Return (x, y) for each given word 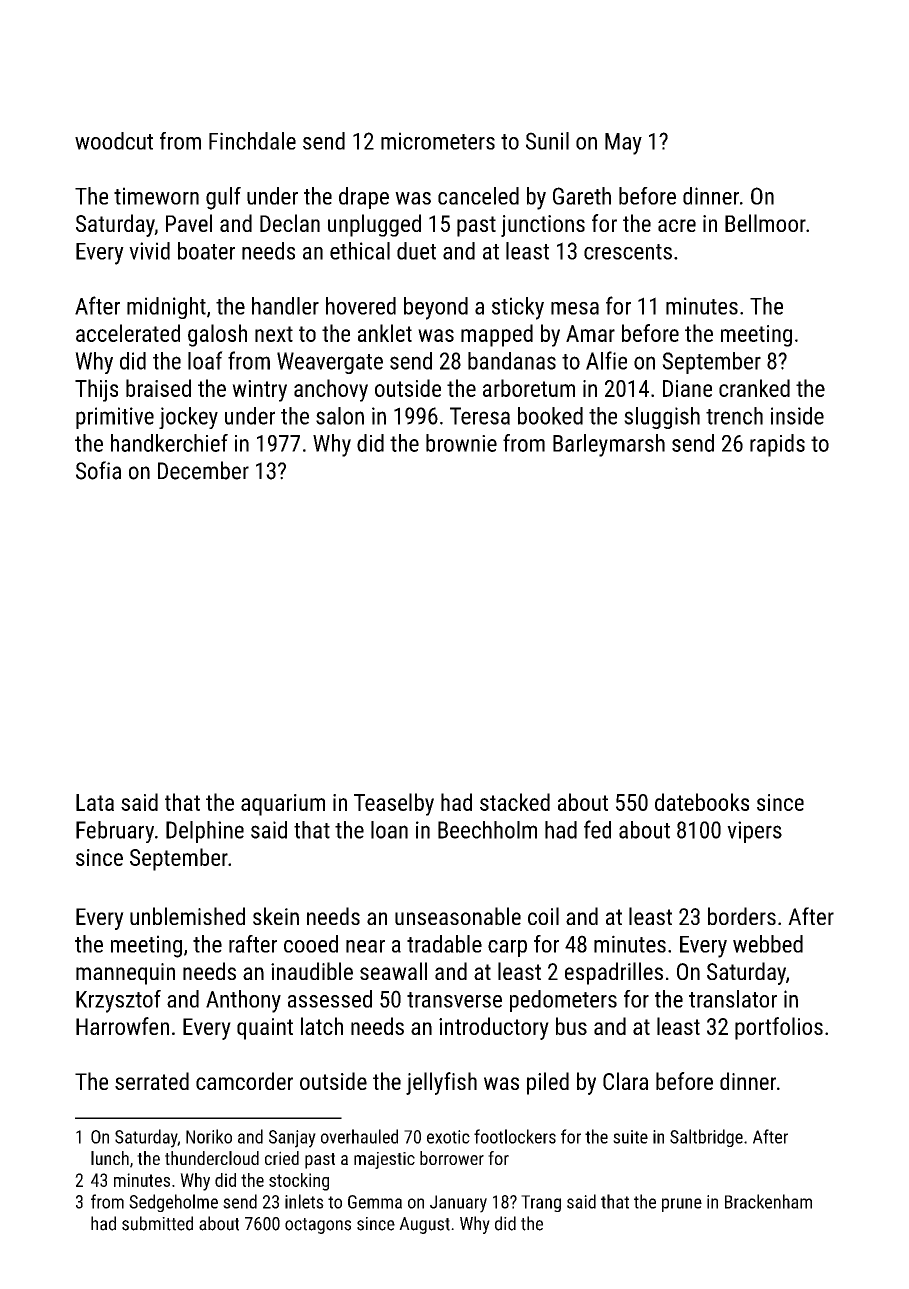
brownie (461, 443)
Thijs (96, 390)
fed (597, 829)
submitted (157, 1223)
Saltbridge (706, 1138)
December (203, 470)
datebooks (702, 802)
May (623, 144)
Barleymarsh (609, 445)
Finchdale (252, 141)
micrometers (438, 141)
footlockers (515, 1136)
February (115, 832)
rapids (777, 445)
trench (734, 416)
